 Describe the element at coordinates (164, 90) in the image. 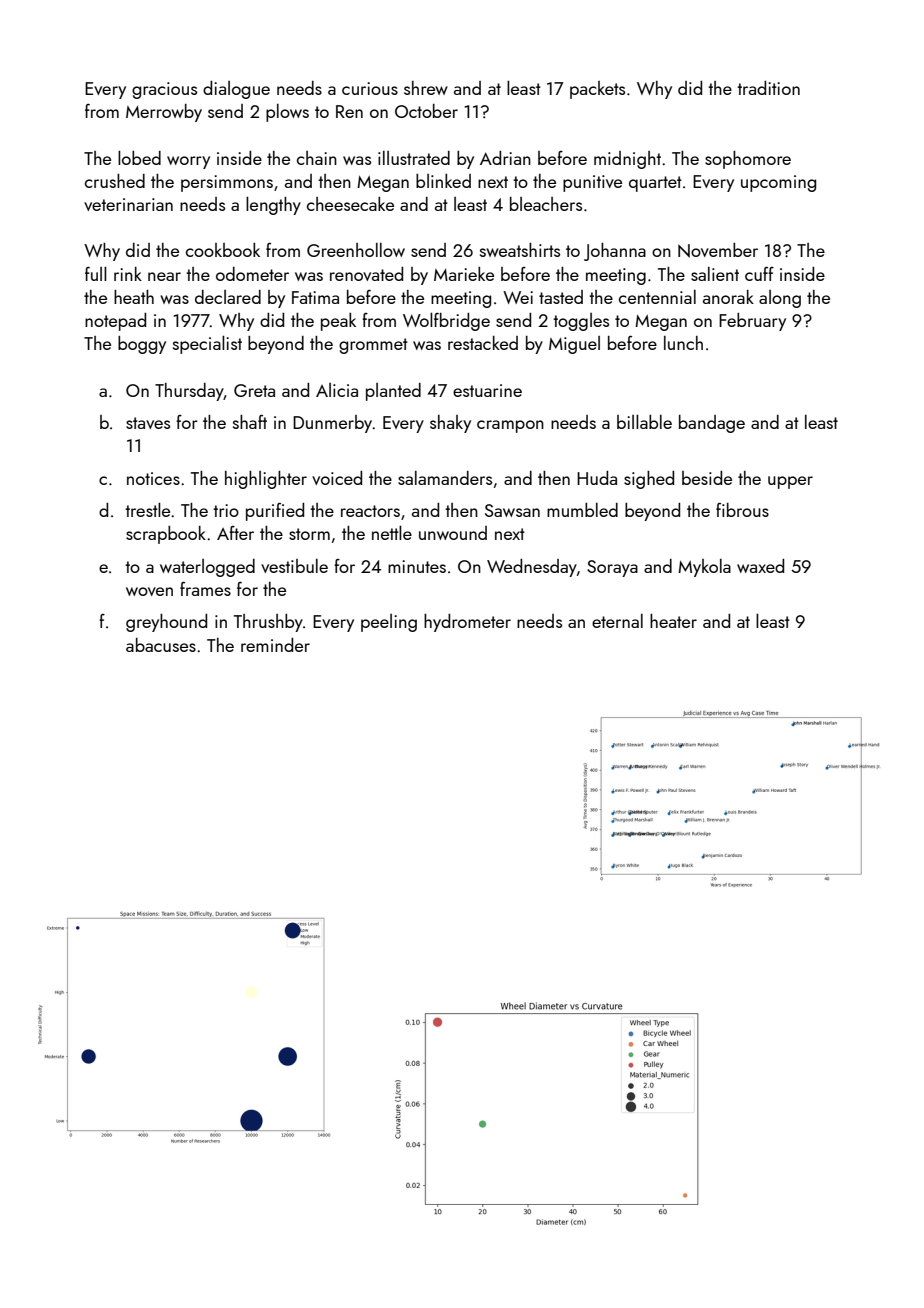

I see `gracious` at that location.
